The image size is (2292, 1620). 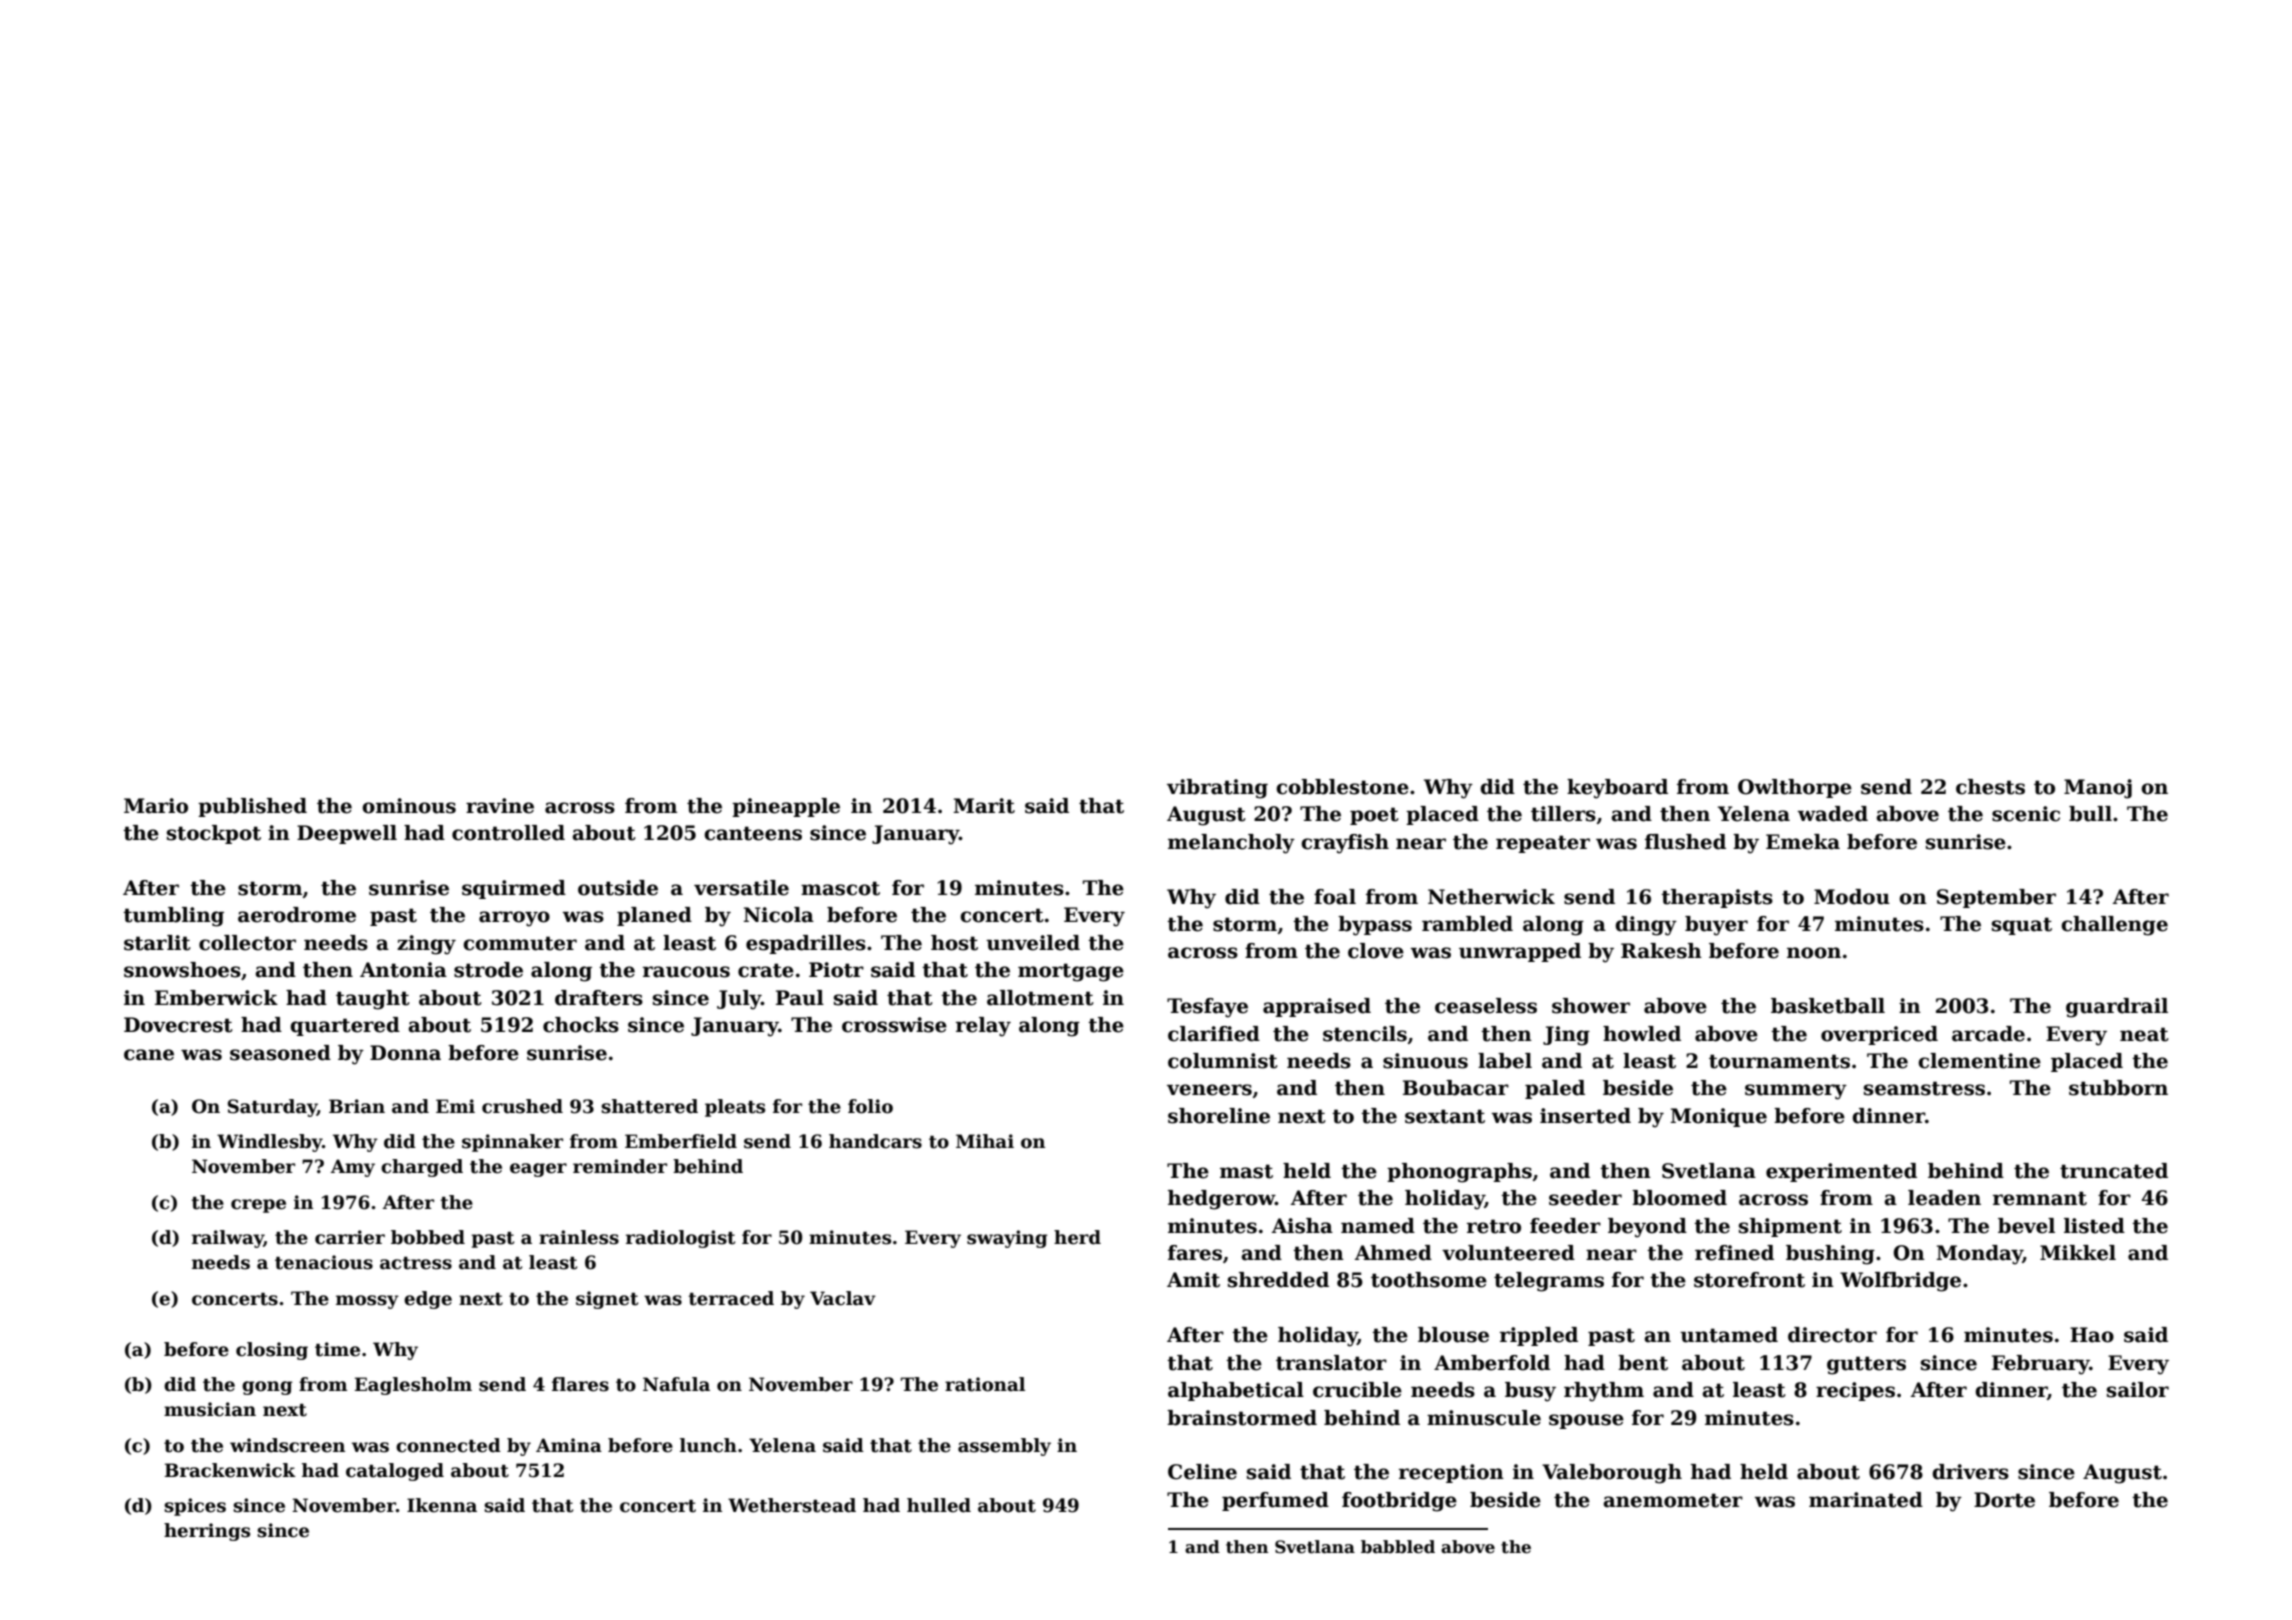 What do you see at coordinates (1376, 951) in the document?
I see `clove` at bounding box center [1376, 951].
